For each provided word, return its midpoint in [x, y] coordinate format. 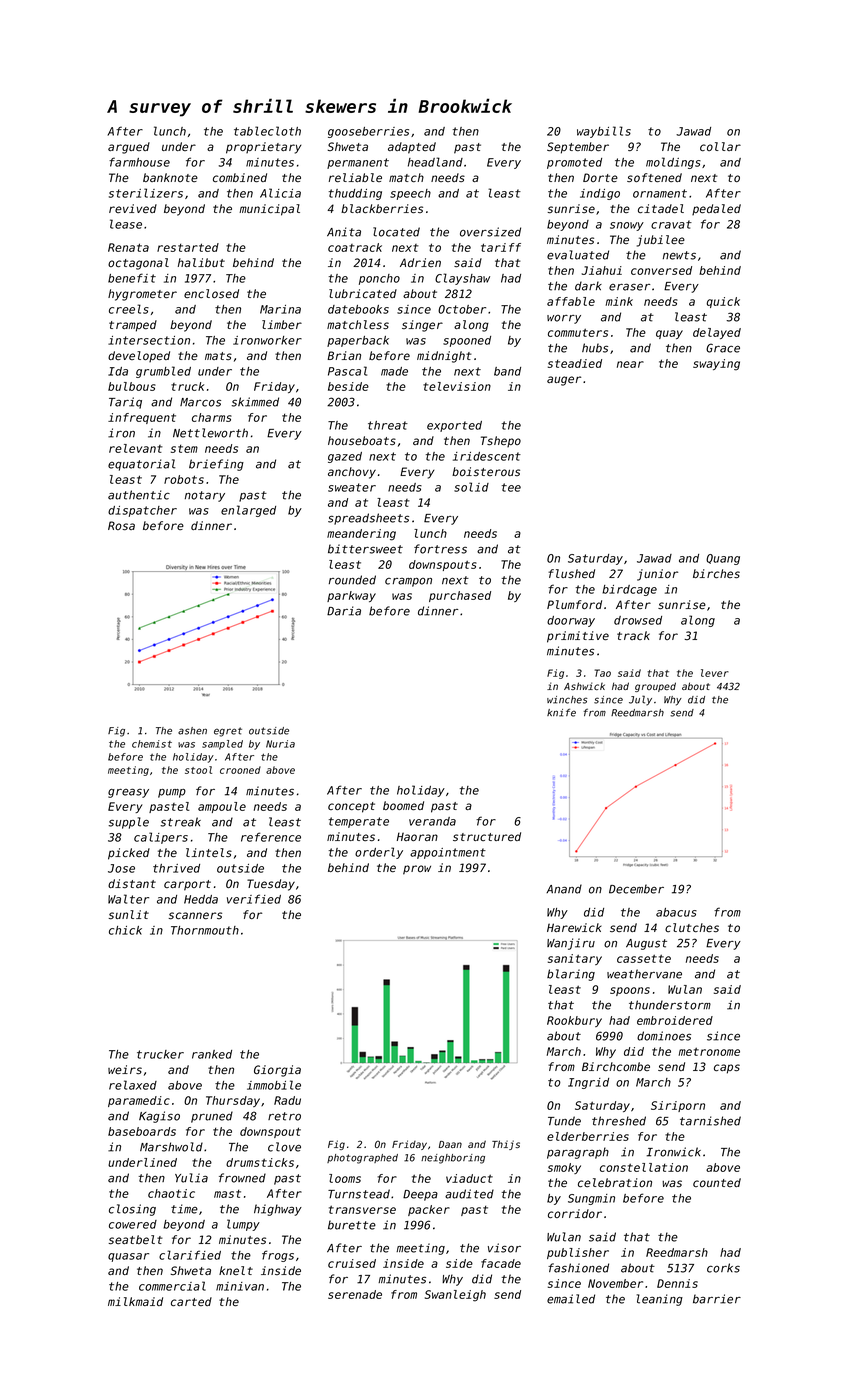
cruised [352, 1263]
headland [435, 162]
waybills [604, 132]
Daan [450, 1144]
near [630, 364]
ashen [192, 731]
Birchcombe [616, 1066]
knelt [236, 1270]
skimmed [255, 402]
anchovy [352, 473]
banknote [170, 177]
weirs [125, 1069]
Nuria [280, 744]
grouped [655, 687]
